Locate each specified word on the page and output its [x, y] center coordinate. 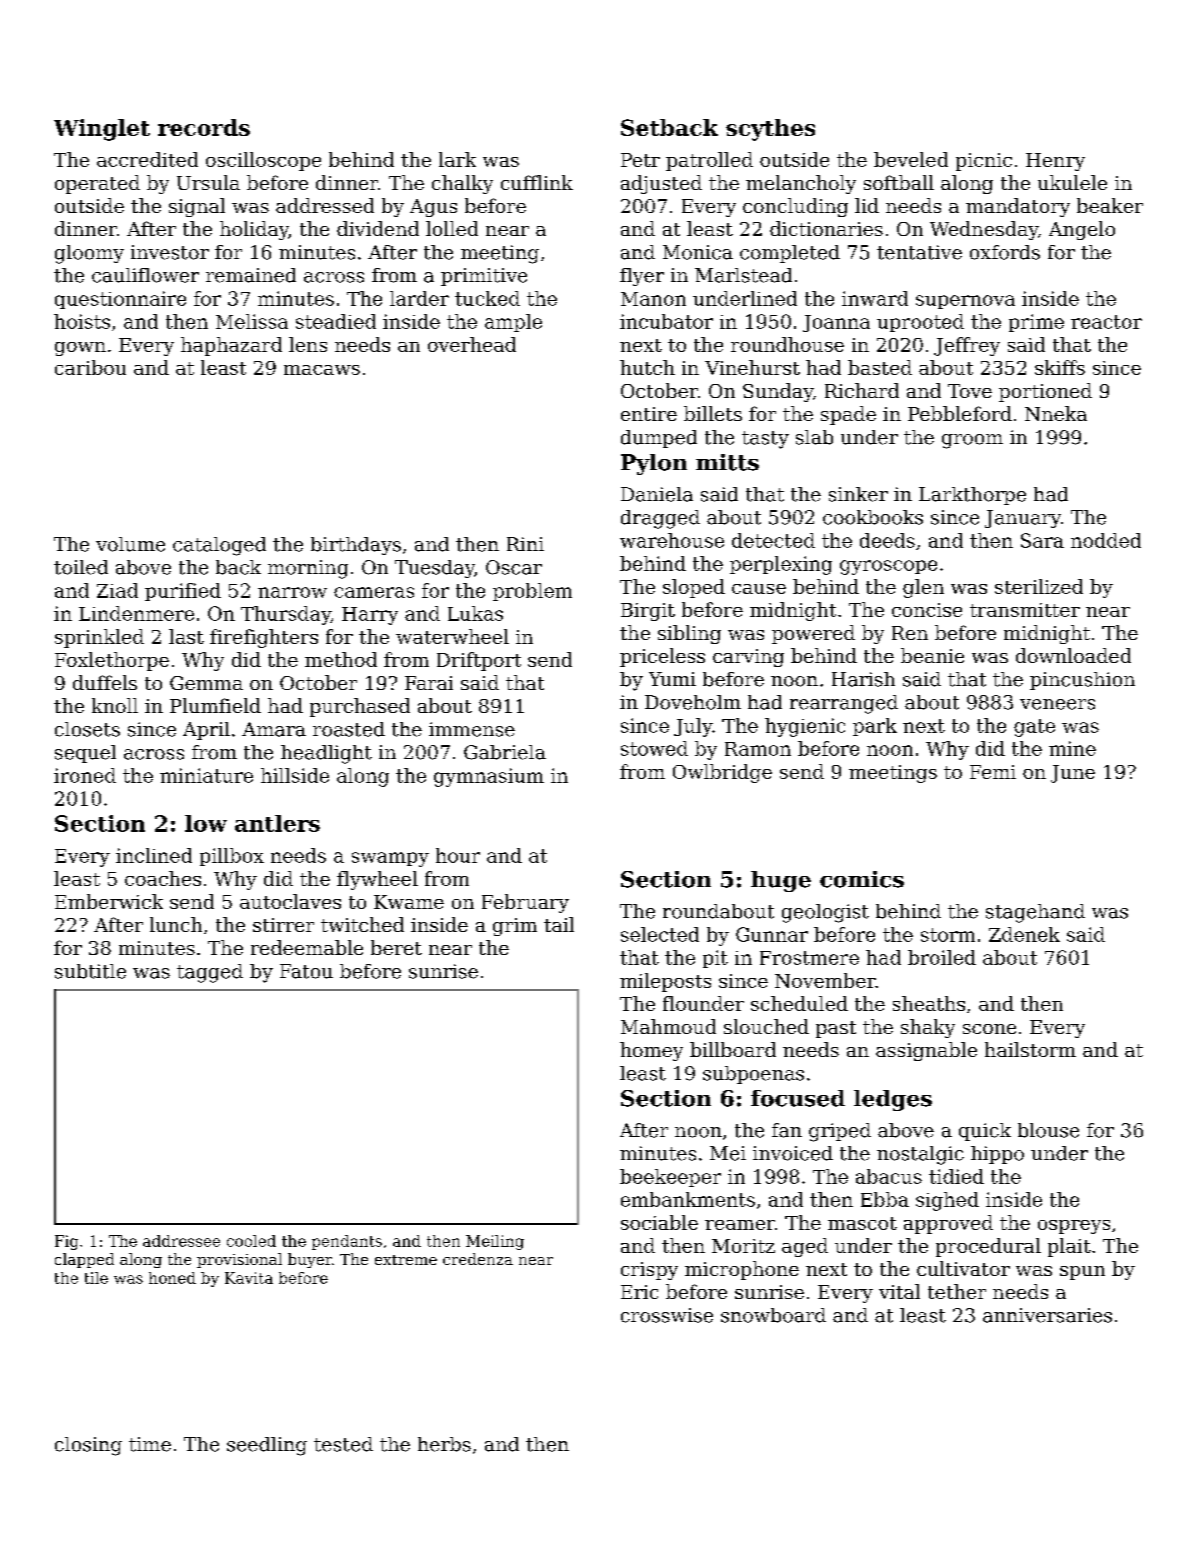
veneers [1057, 704]
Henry [1055, 162]
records [204, 127]
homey [651, 1051]
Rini [525, 544]
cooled [251, 1241]
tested [343, 1444]
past [836, 1029]
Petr [640, 160]
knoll [115, 705]
